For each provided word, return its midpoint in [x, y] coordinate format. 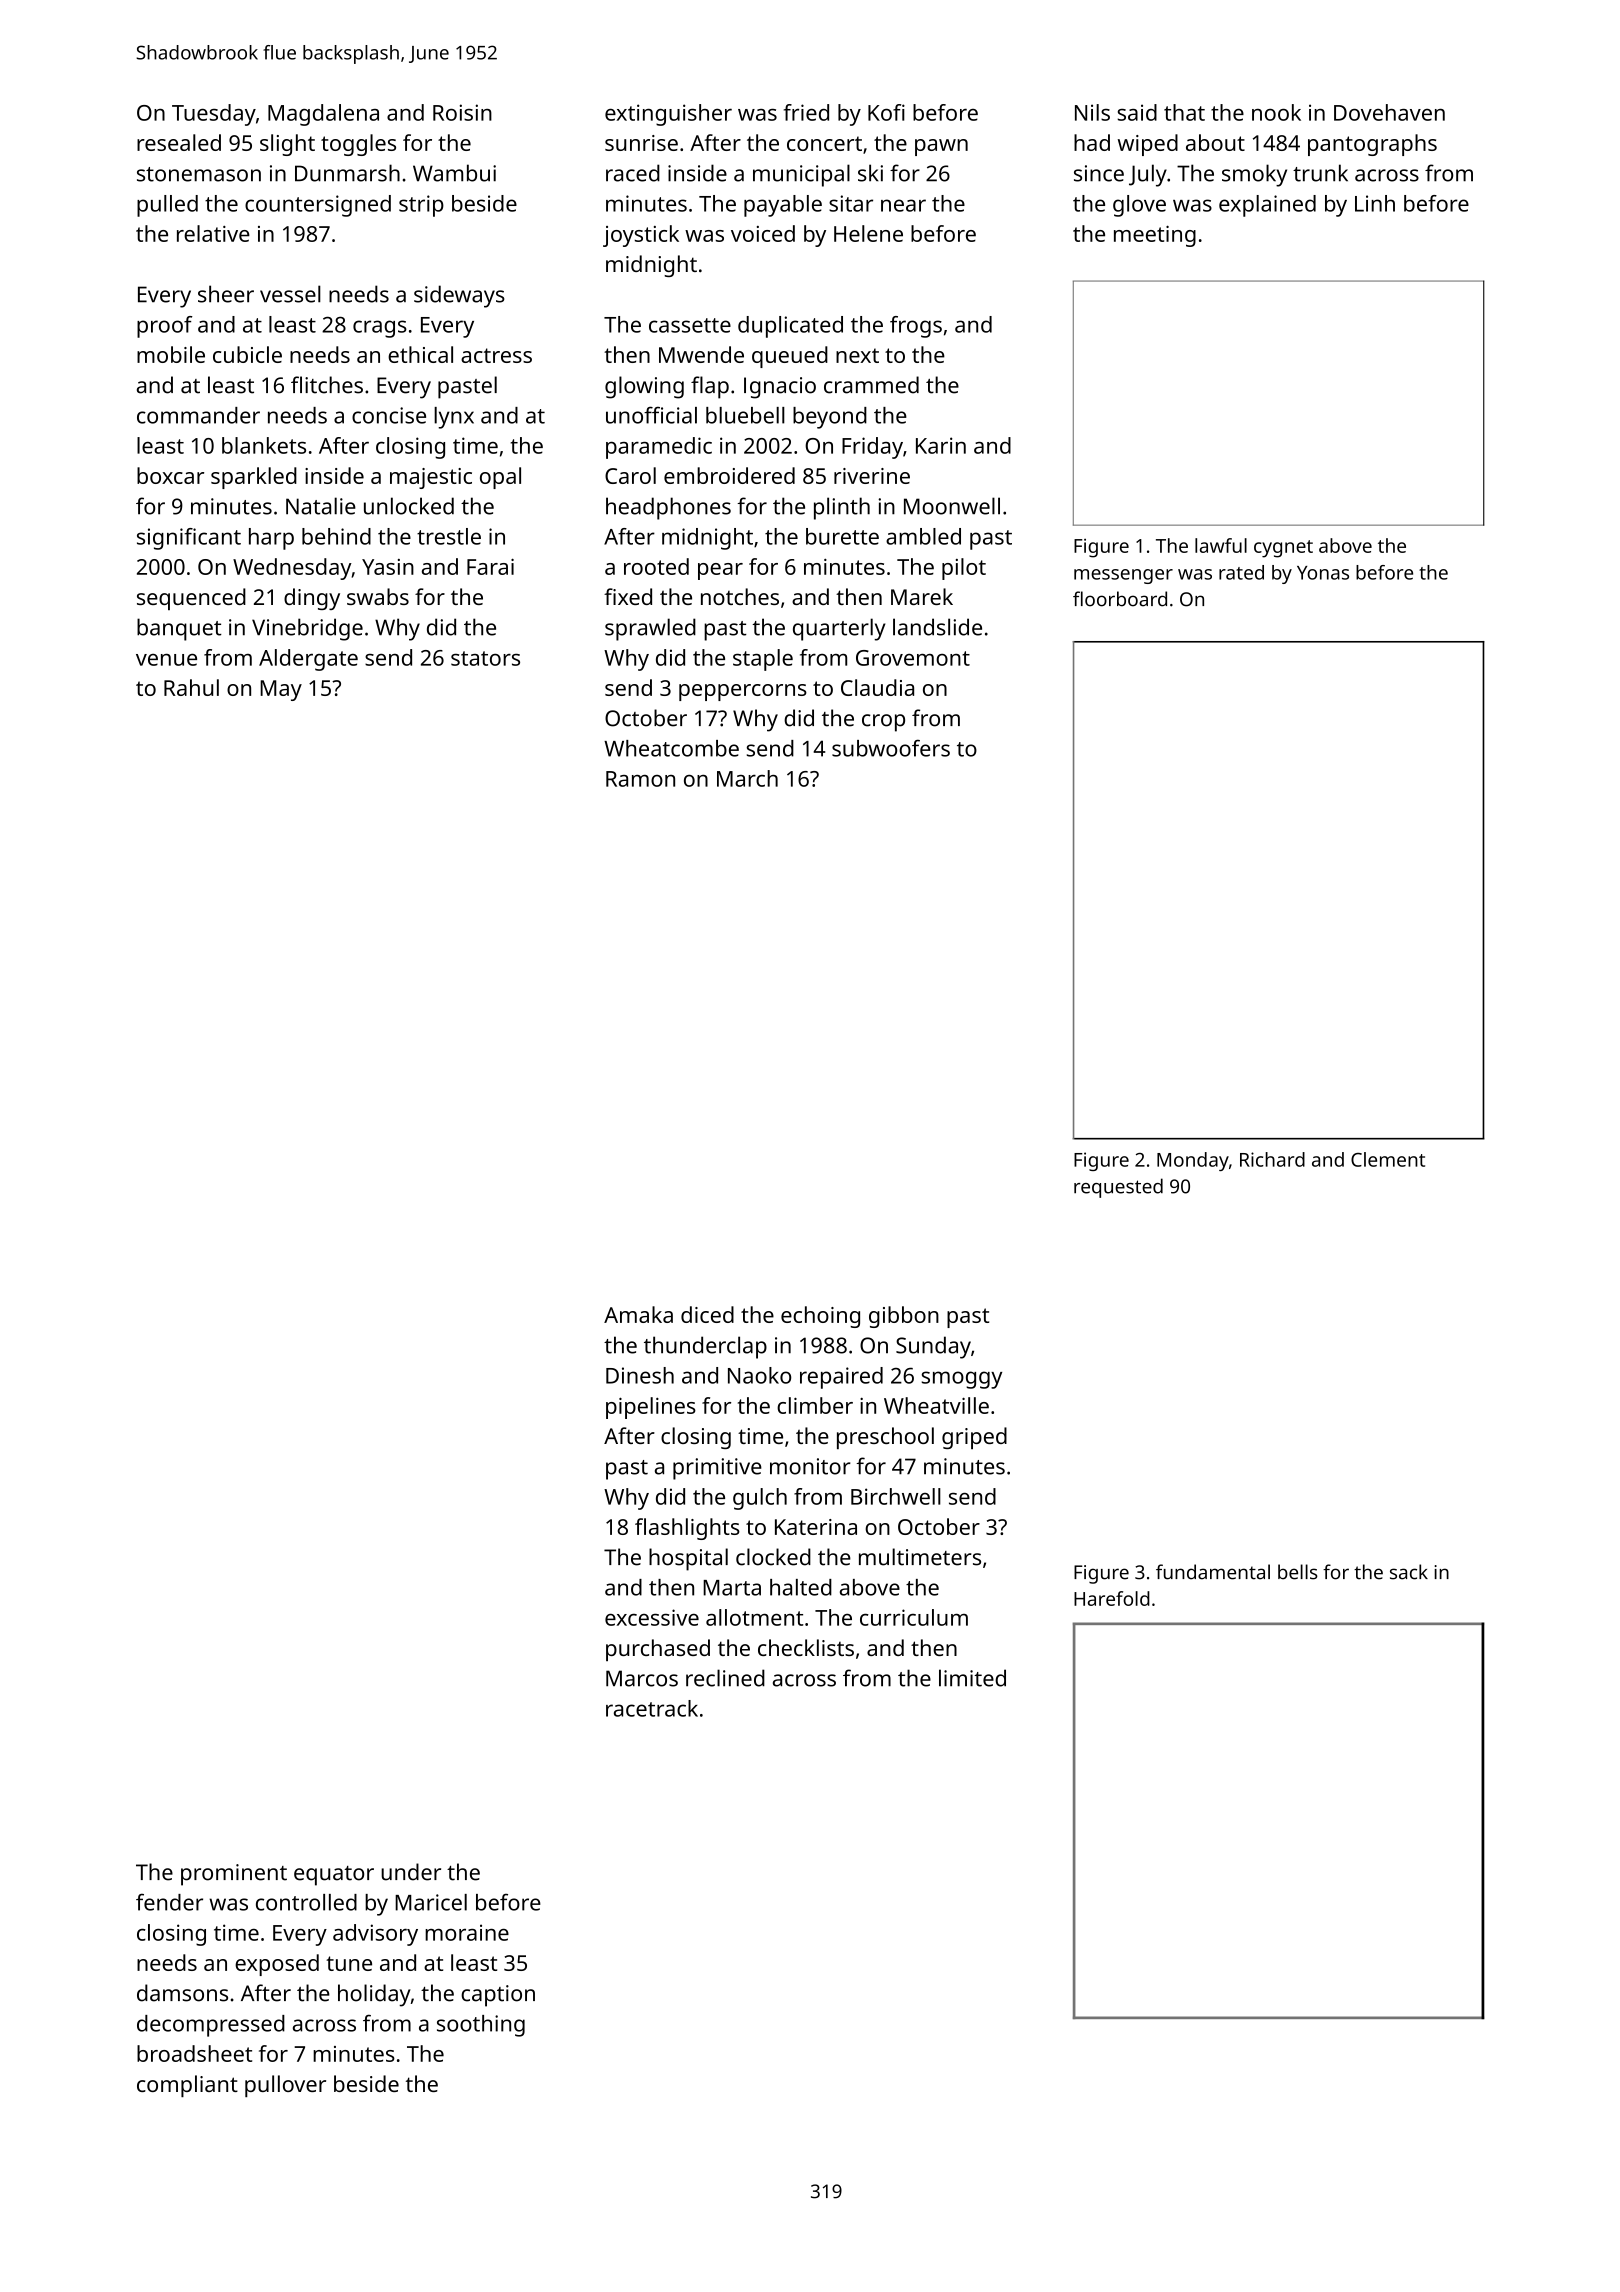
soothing [481, 2026]
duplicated [790, 327]
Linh [1375, 203]
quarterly [839, 629]
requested [1118, 1188]
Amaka [638, 1314]
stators [485, 658]
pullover [285, 2086]
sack [1409, 1572]
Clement [1388, 1159]
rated [1241, 572]
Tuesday [214, 115]
